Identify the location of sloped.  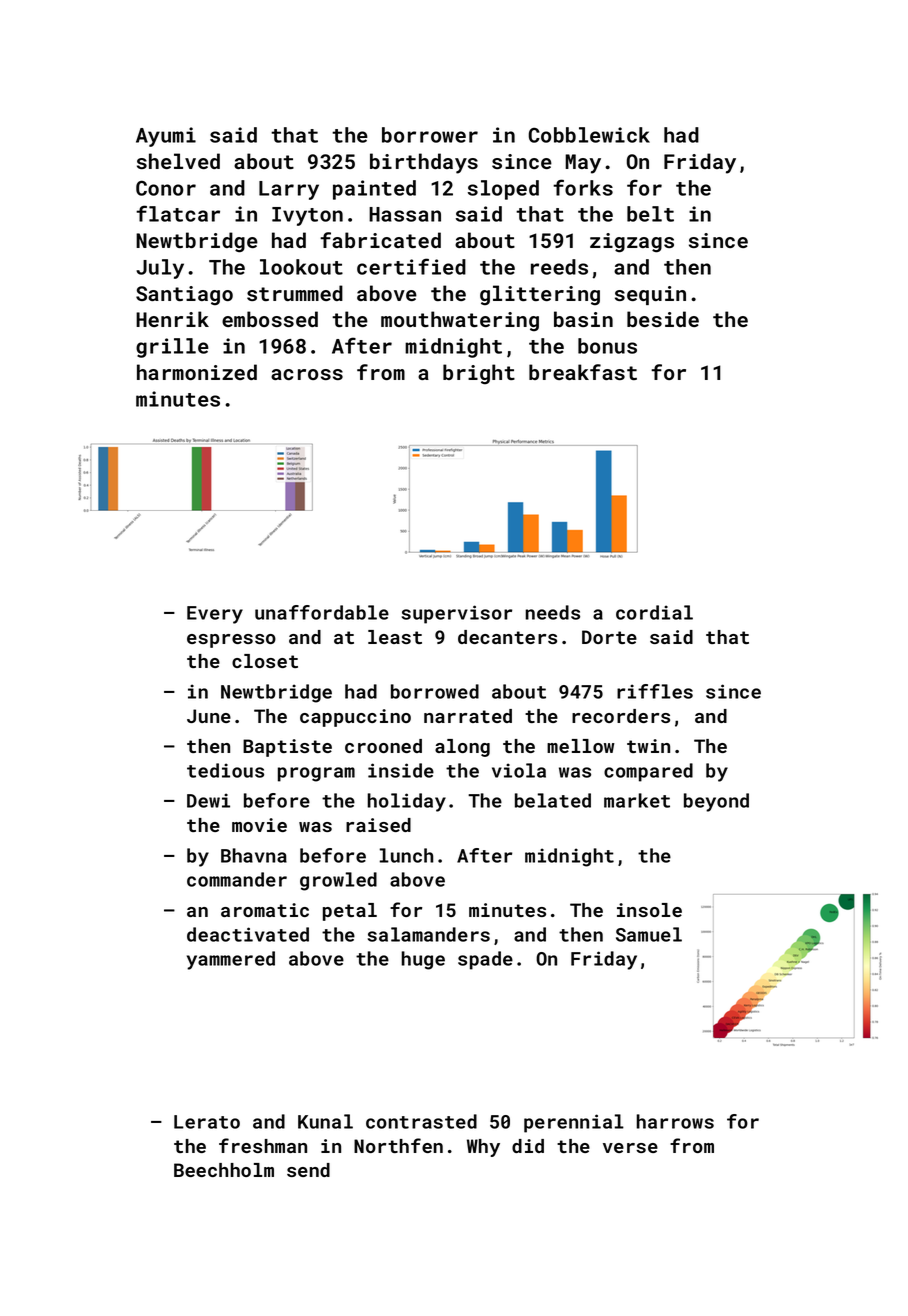
(503, 190).
